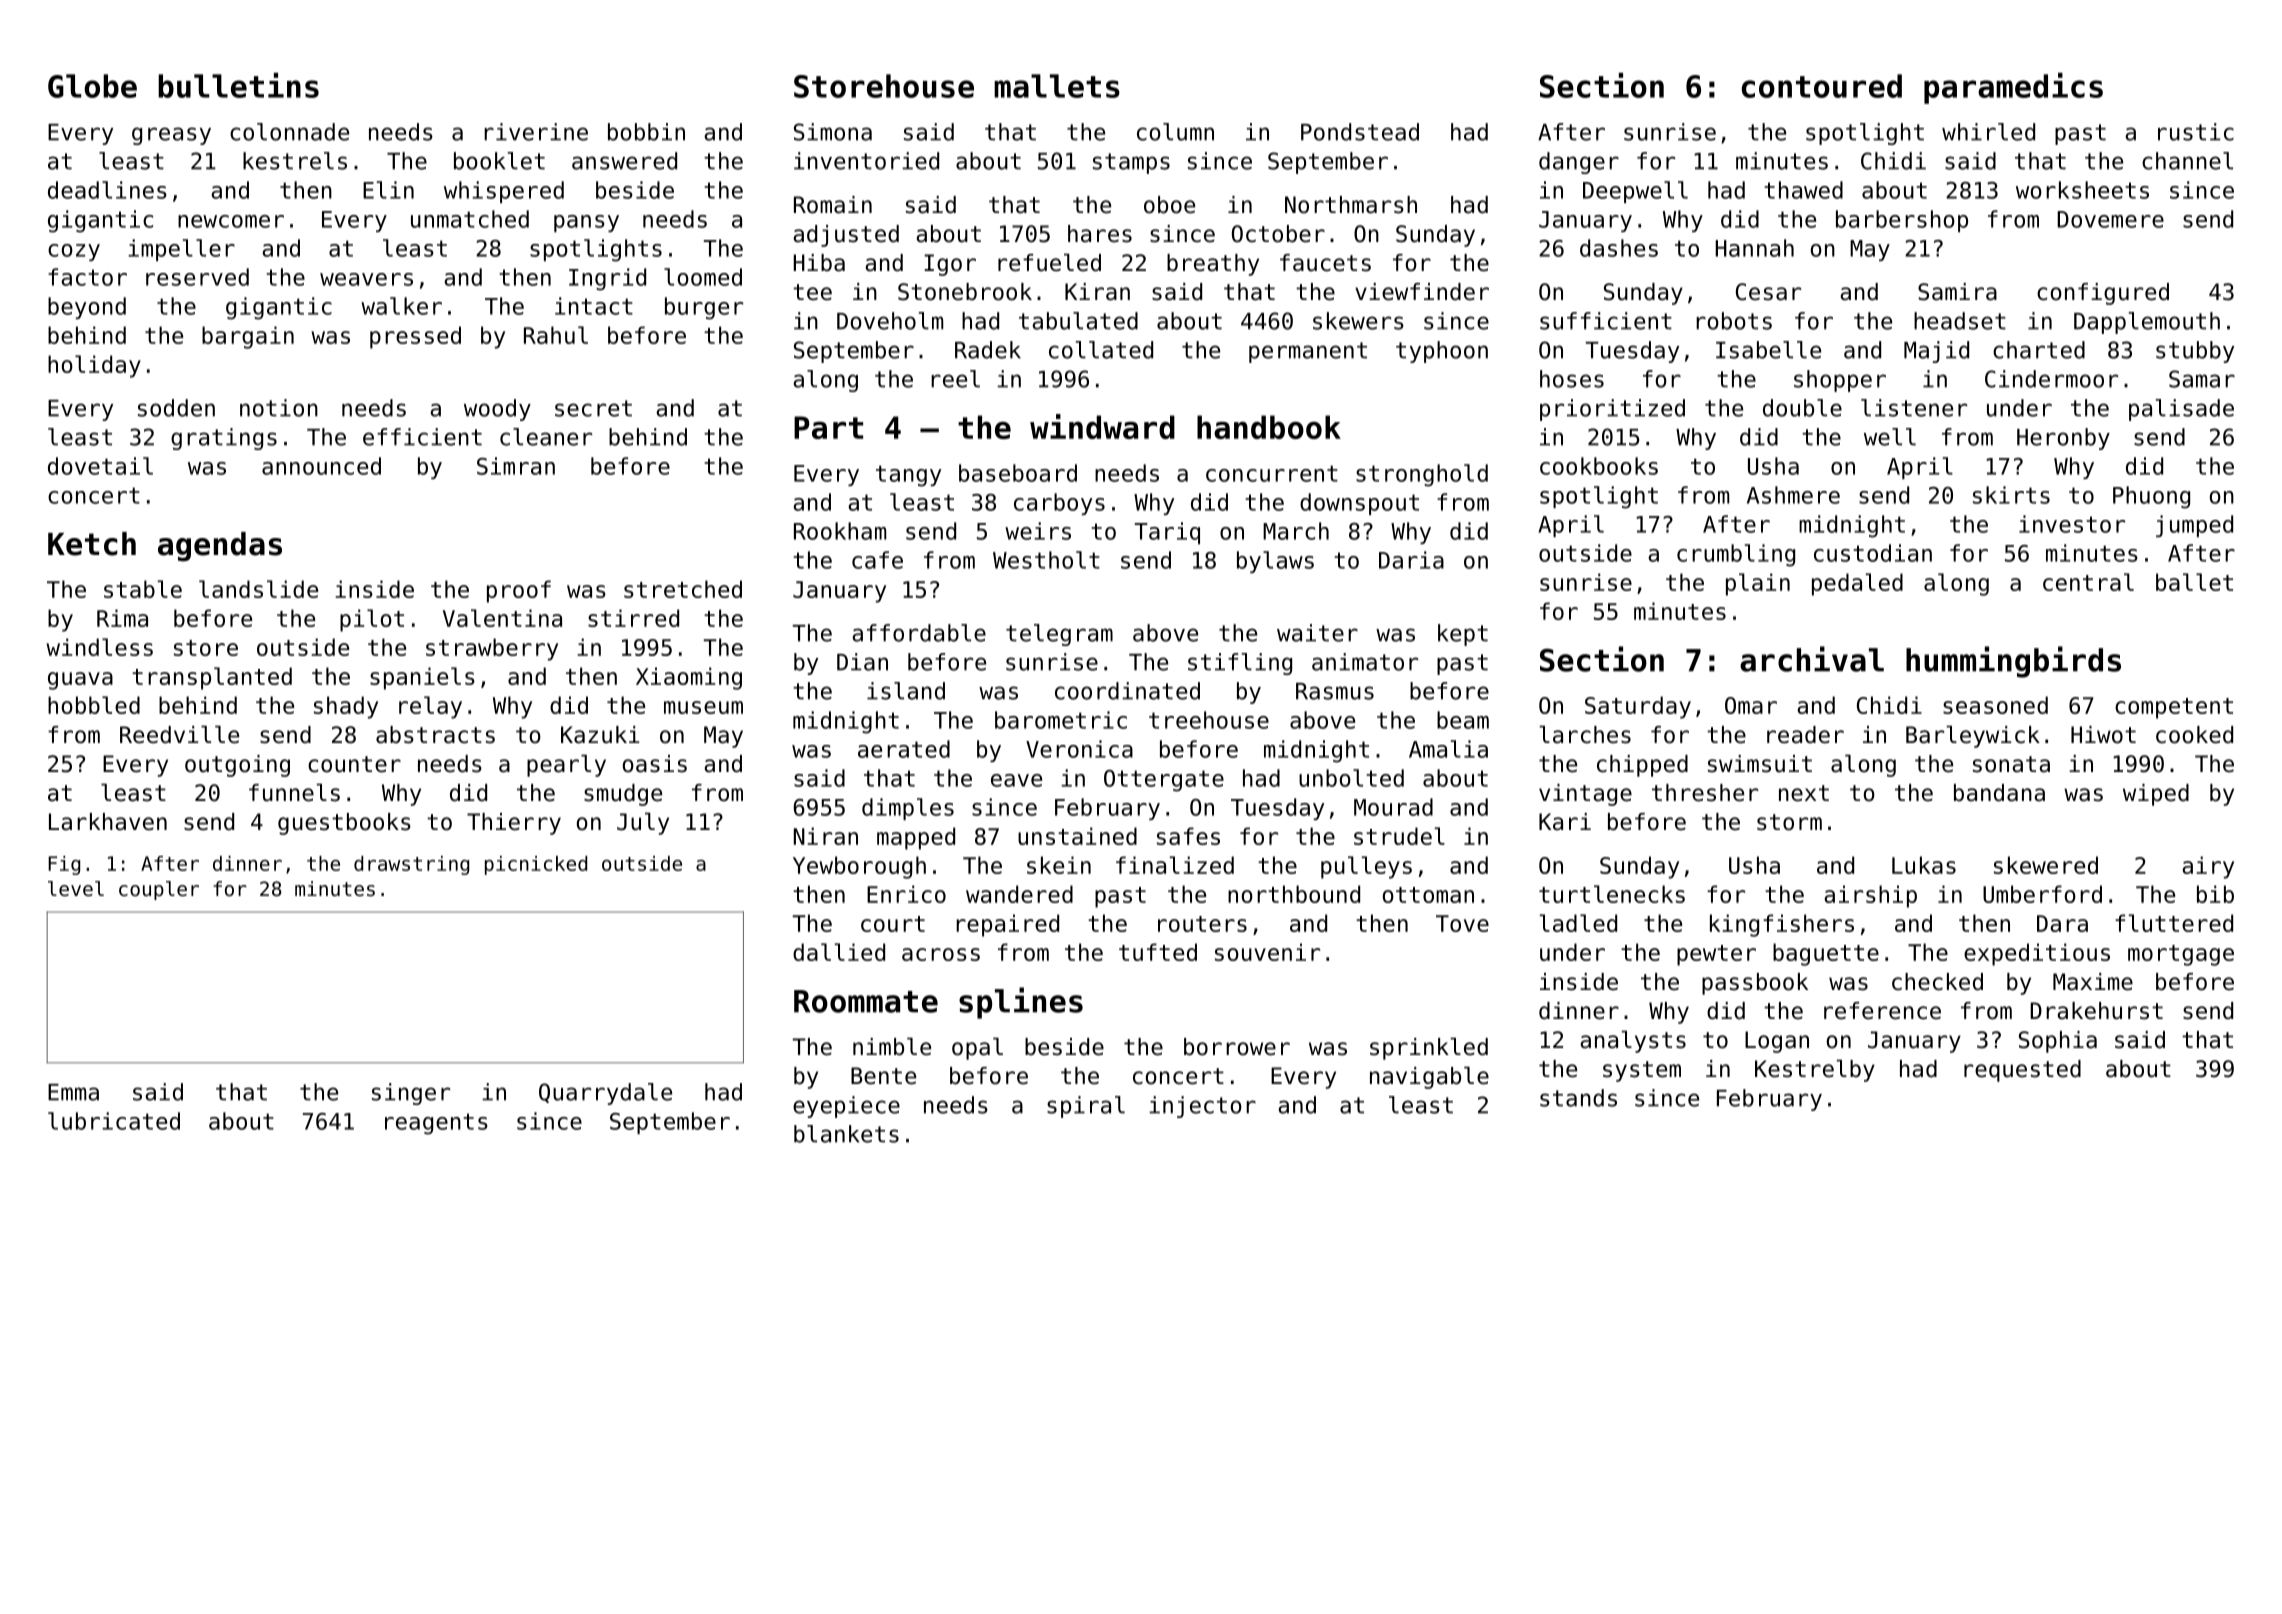 The height and width of the page is (1614, 2282). I want to click on booklet, so click(499, 161).
